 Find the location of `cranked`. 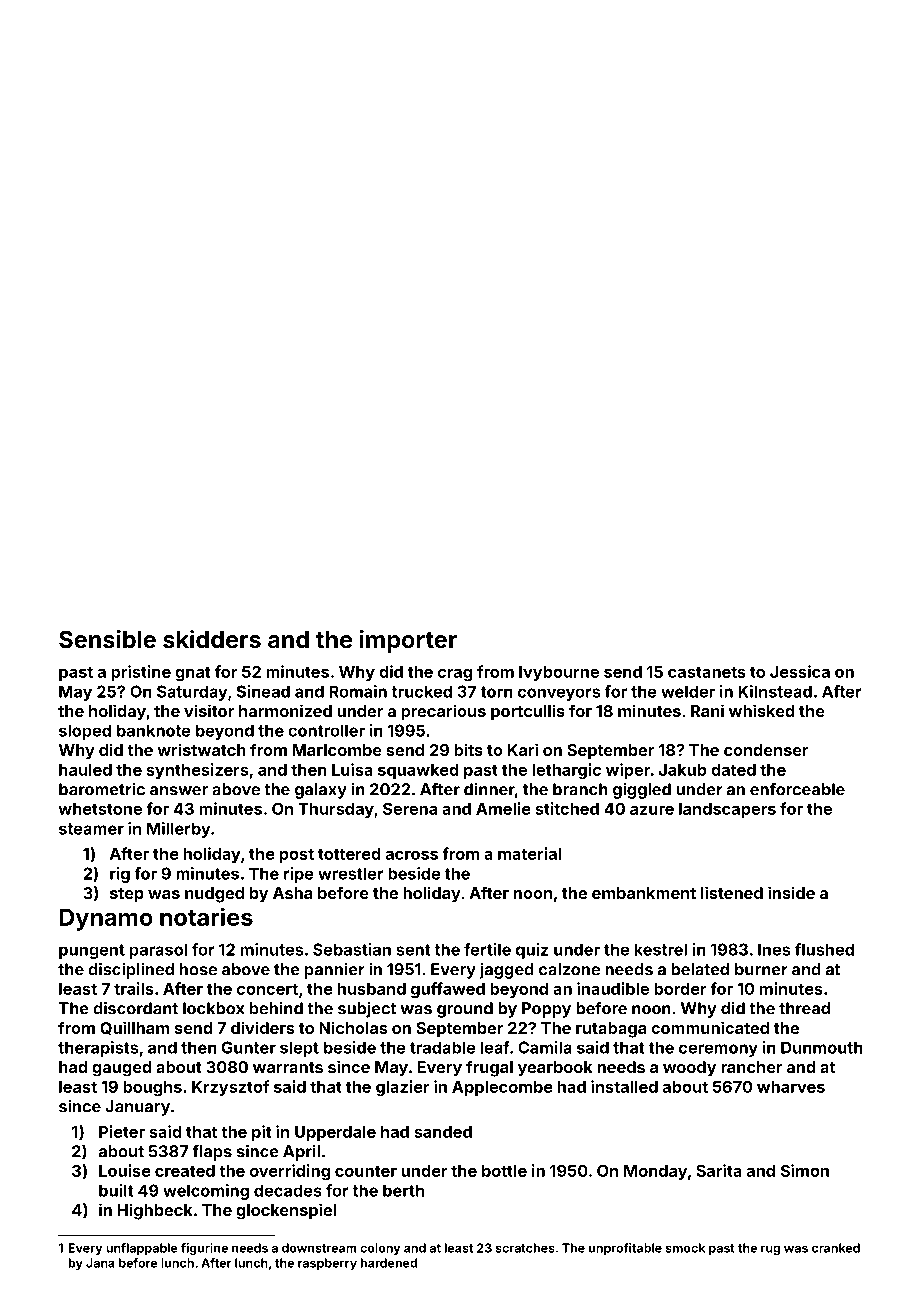

cranked is located at coordinates (836, 1248).
